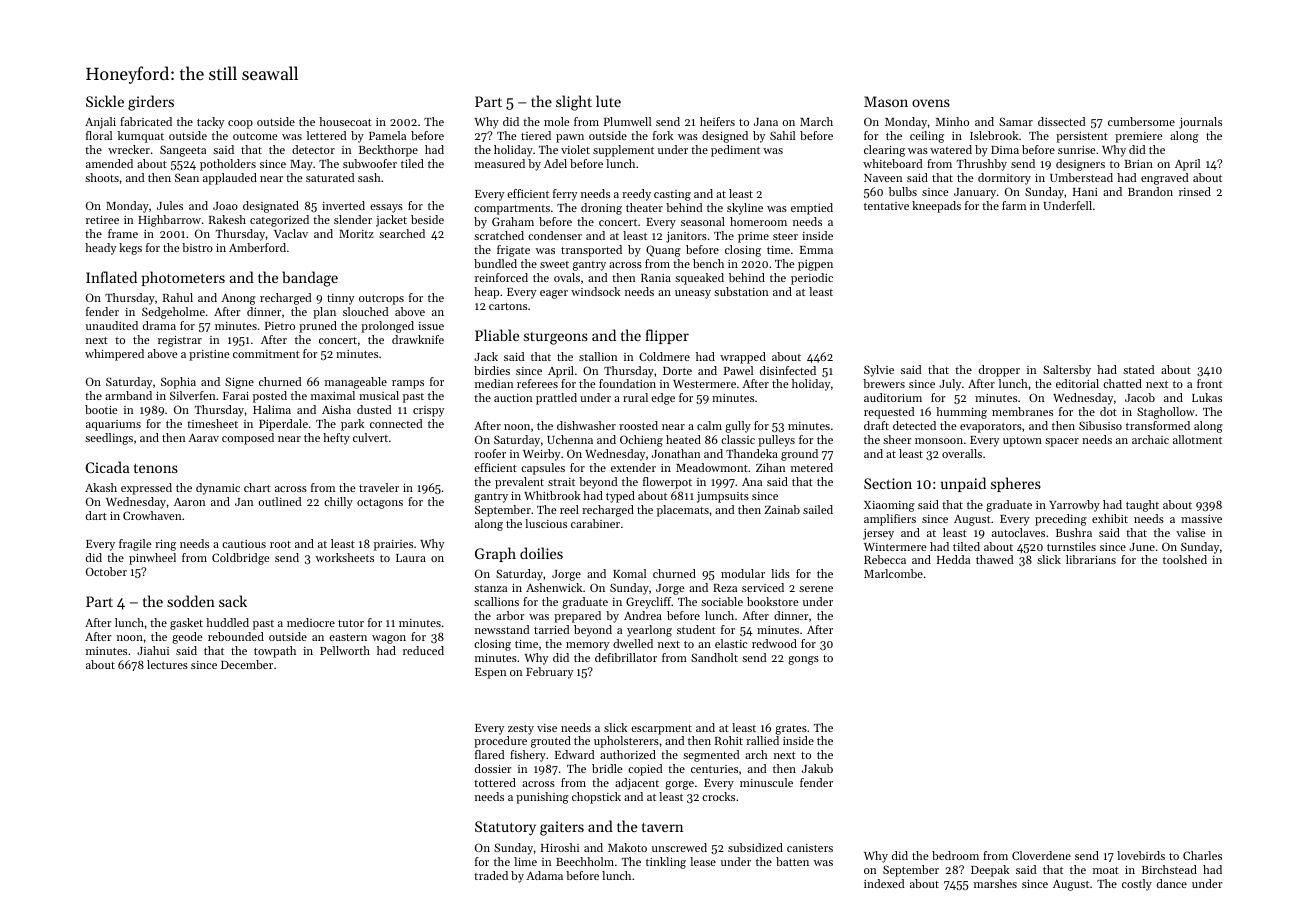  I want to click on supplement, so click(623, 151).
